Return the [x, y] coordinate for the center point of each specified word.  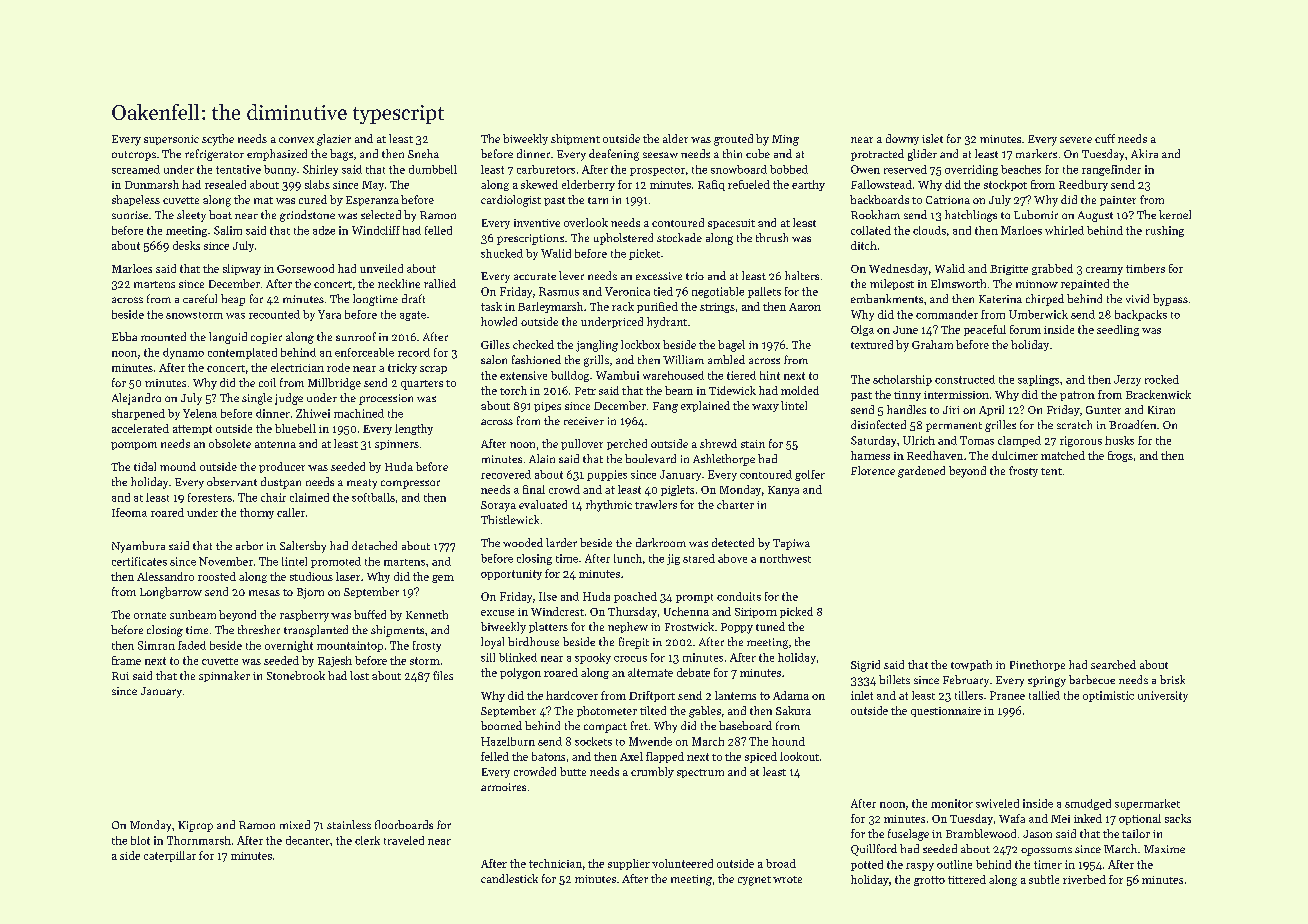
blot [140, 840]
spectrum [700, 773]
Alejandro [136, 399]
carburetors [546, 169]
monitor [952, 803]
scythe [218, 140]
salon [494, 359]
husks [1119, 440]
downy [902, 139]
